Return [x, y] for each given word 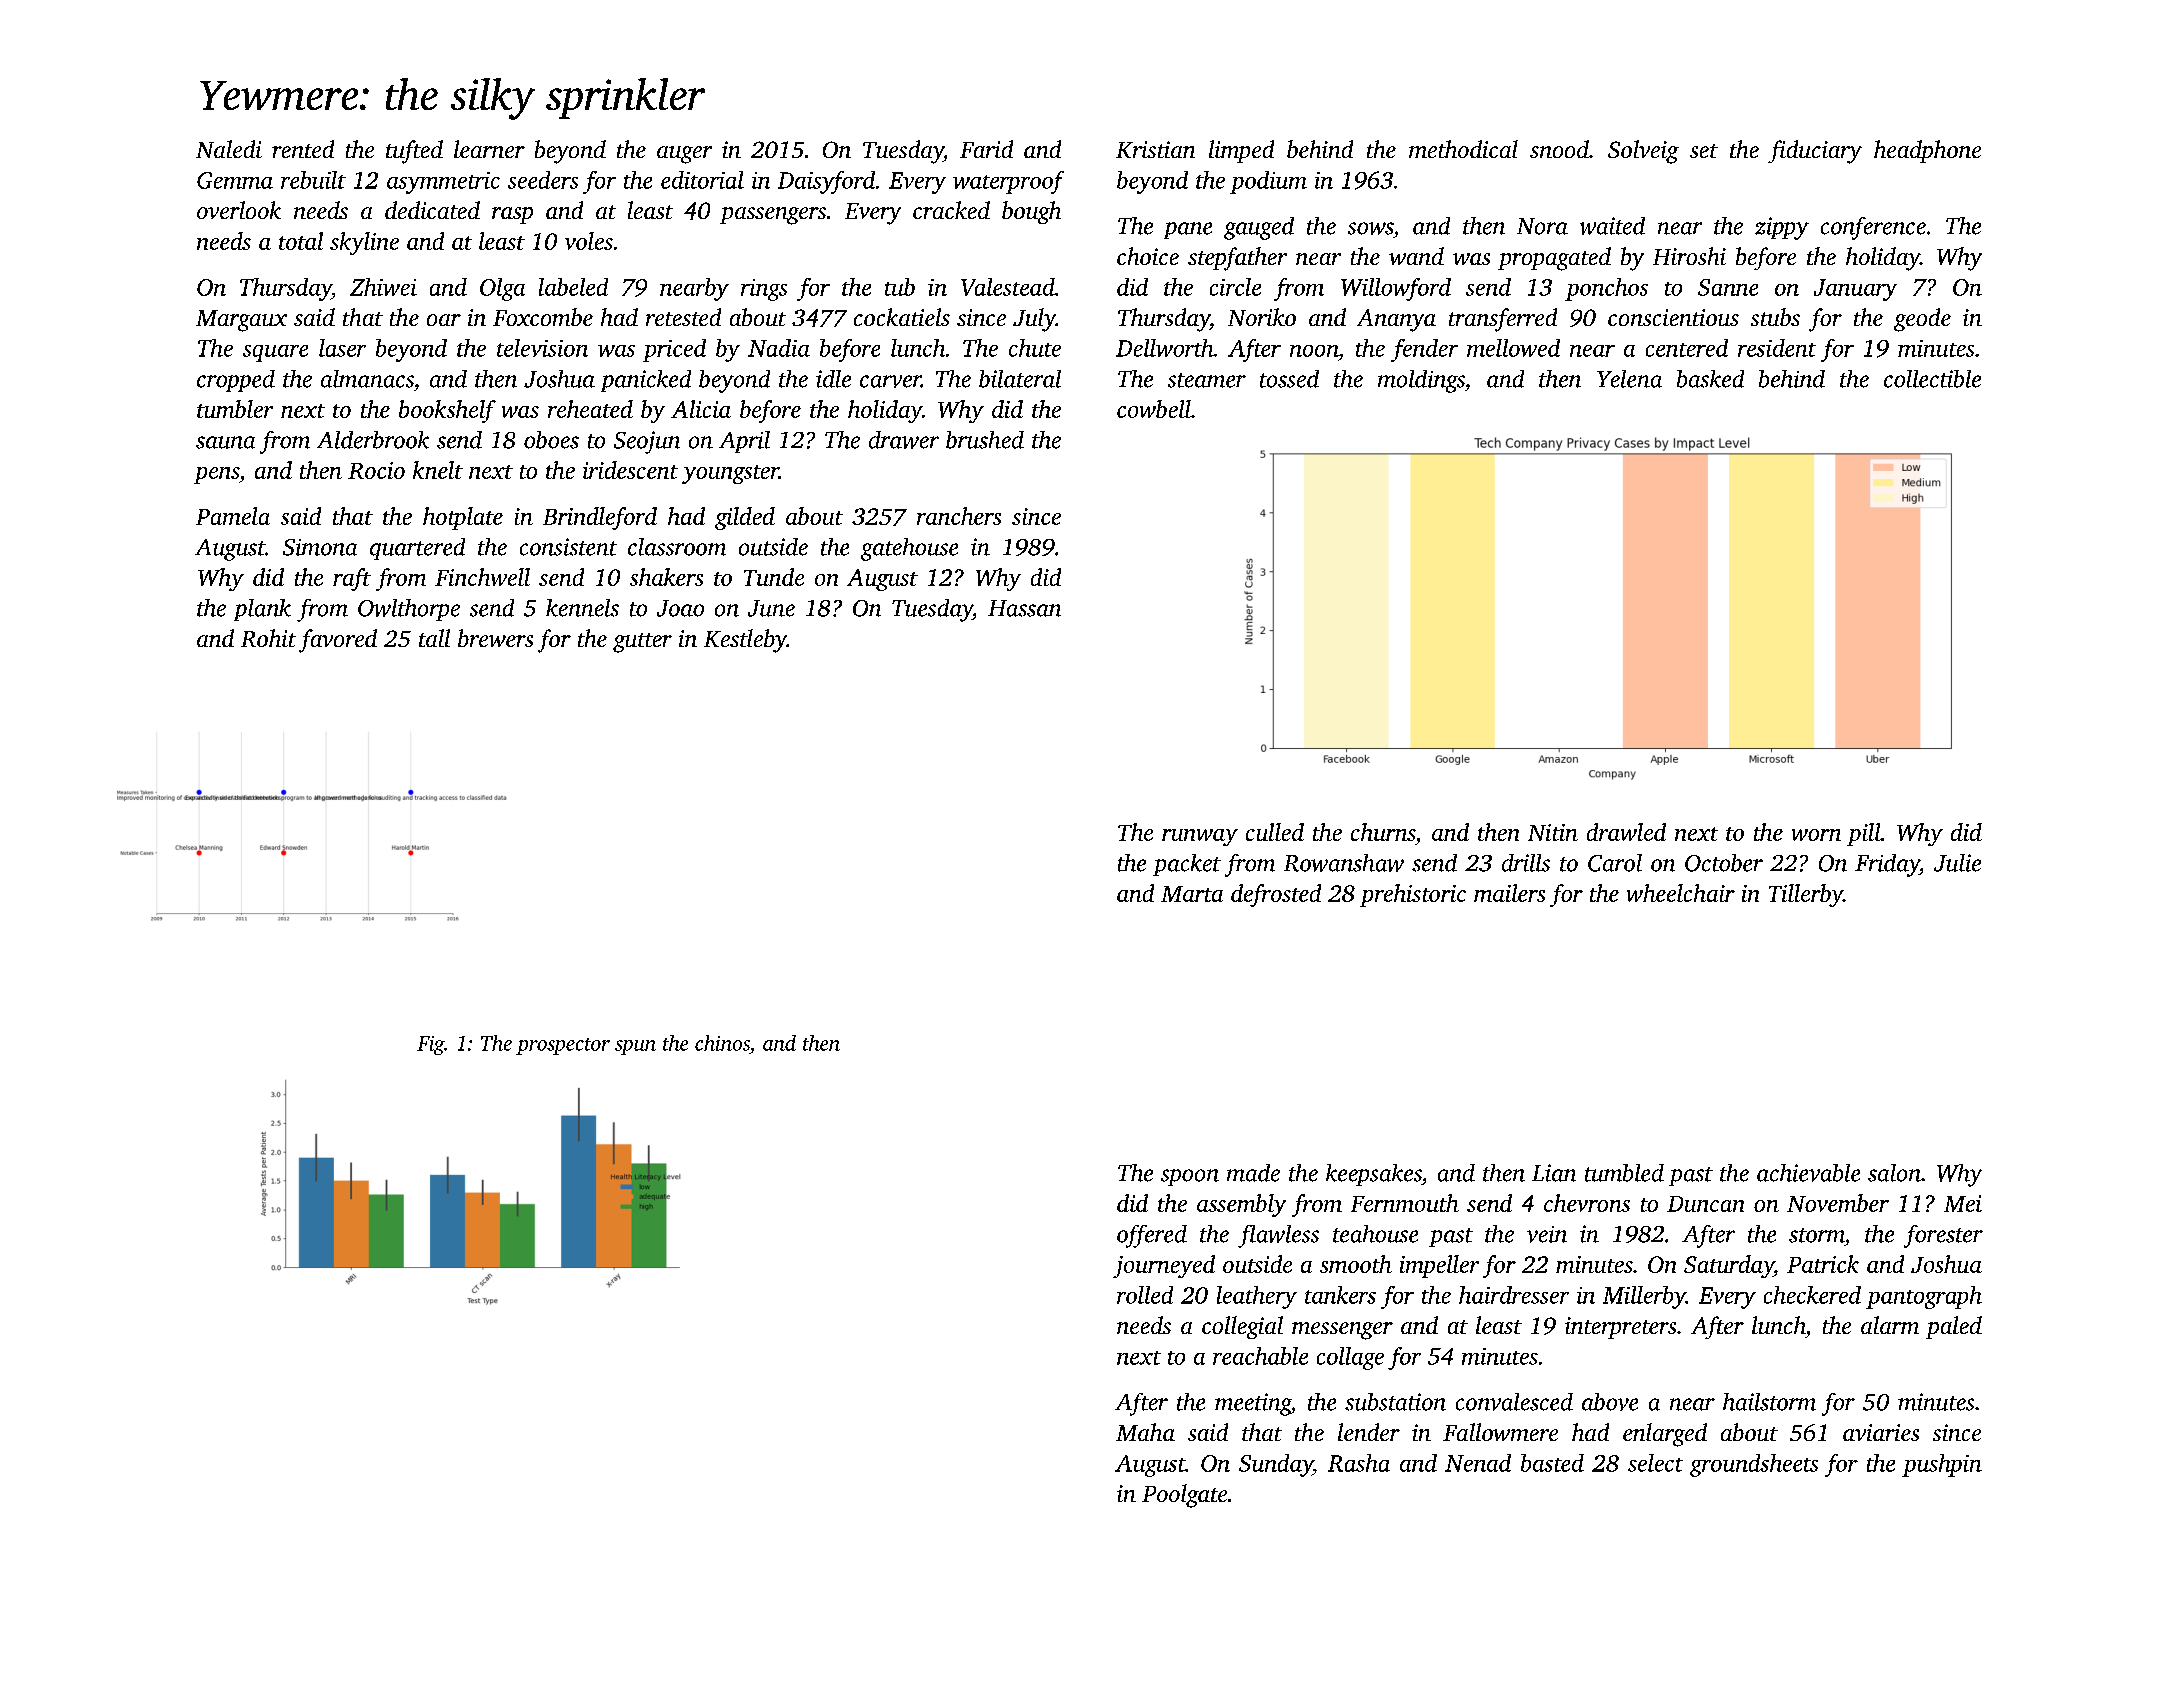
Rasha [1359, 1463]
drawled [1626, 832]
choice [1148, 256]
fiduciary [1815, 152]
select [1655, 1463]
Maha [1145, 1432]
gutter [642, 643]
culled [1275, 832]
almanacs [367, 379]
